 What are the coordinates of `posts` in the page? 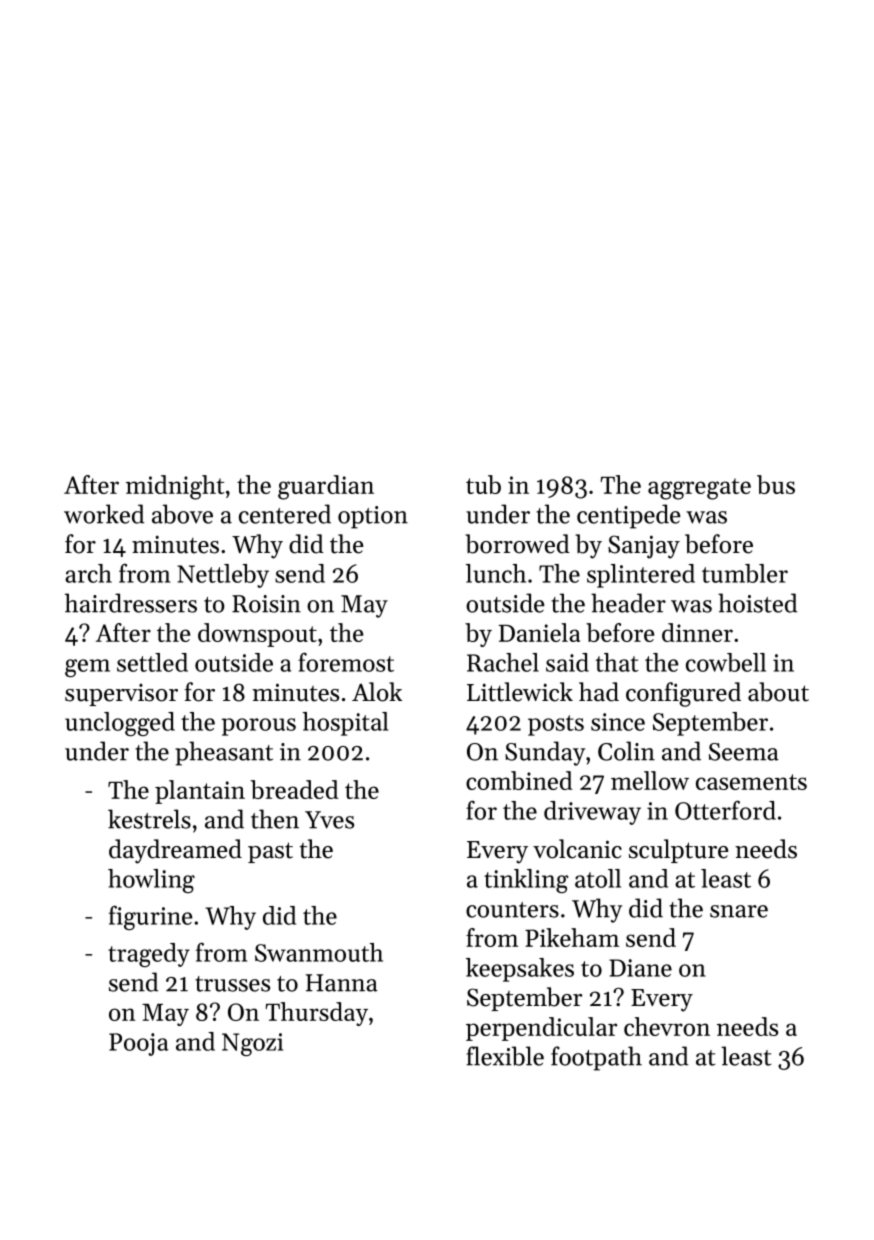 It's located at (556, 725).
